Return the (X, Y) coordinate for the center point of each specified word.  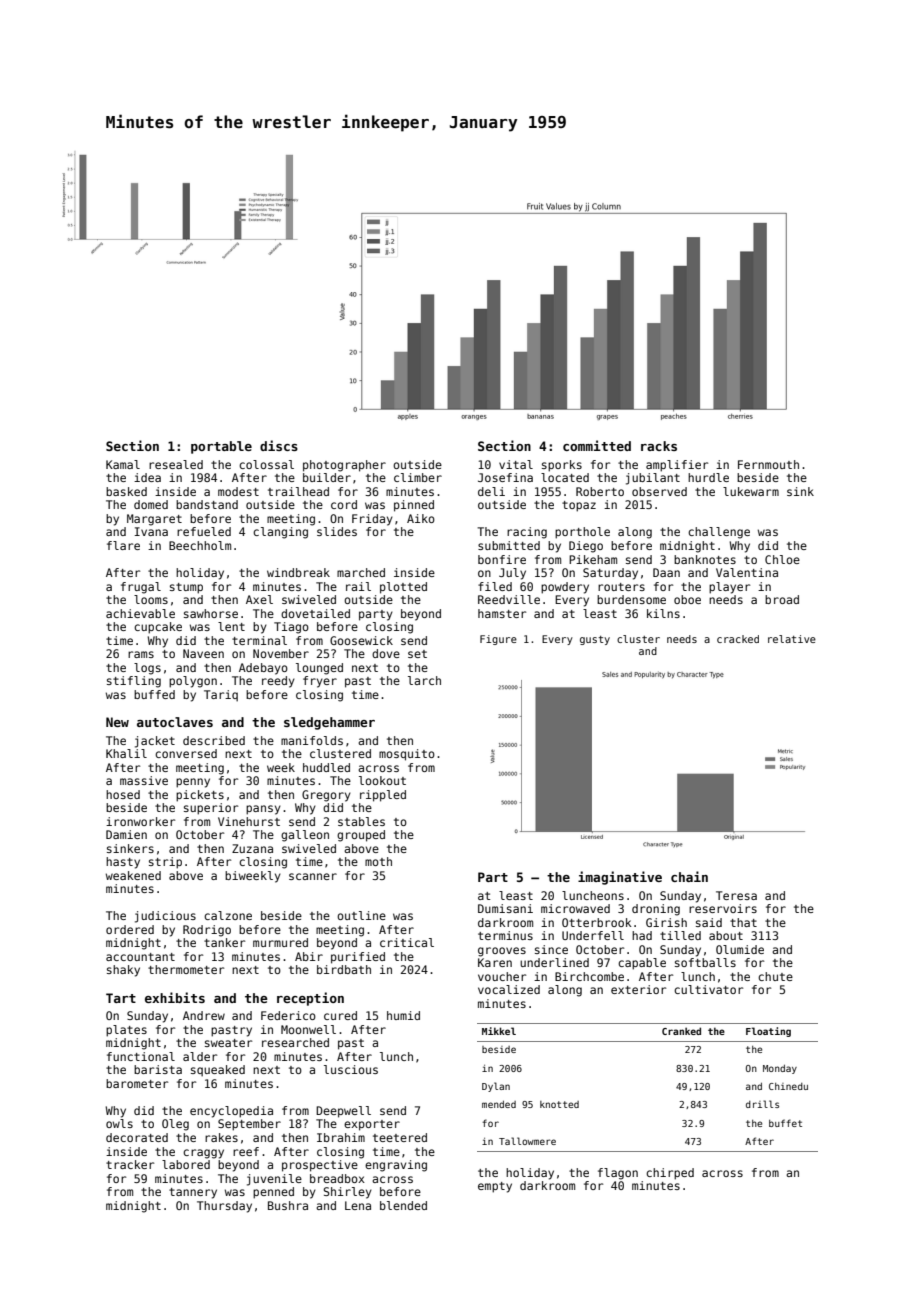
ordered (130, 929)
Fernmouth (768, 464)
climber (418, 477)
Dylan (496, 1087)
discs (279, 445)
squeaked (218, 1071)
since (551, 949)
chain (689, 876)
